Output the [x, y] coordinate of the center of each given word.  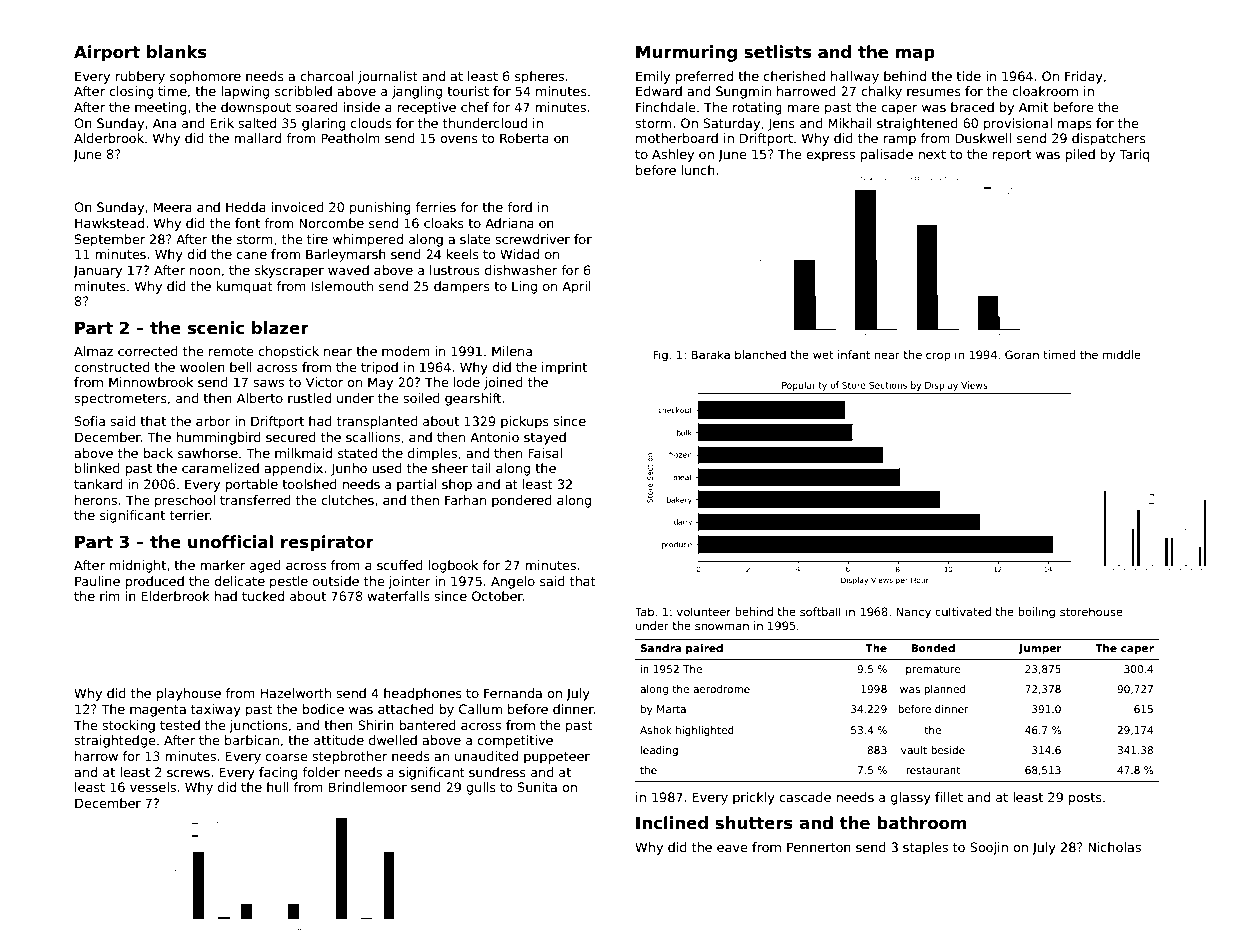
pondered [522, 501]
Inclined [672, 823]
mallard [257, 138]
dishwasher [521, 270]
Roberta [524, 138]
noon [205, 271]
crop [938, 356]
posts [1085, 799]
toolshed [309, 484]
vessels [153, 787]
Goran [1022, 354]
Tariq [1134, 155]
